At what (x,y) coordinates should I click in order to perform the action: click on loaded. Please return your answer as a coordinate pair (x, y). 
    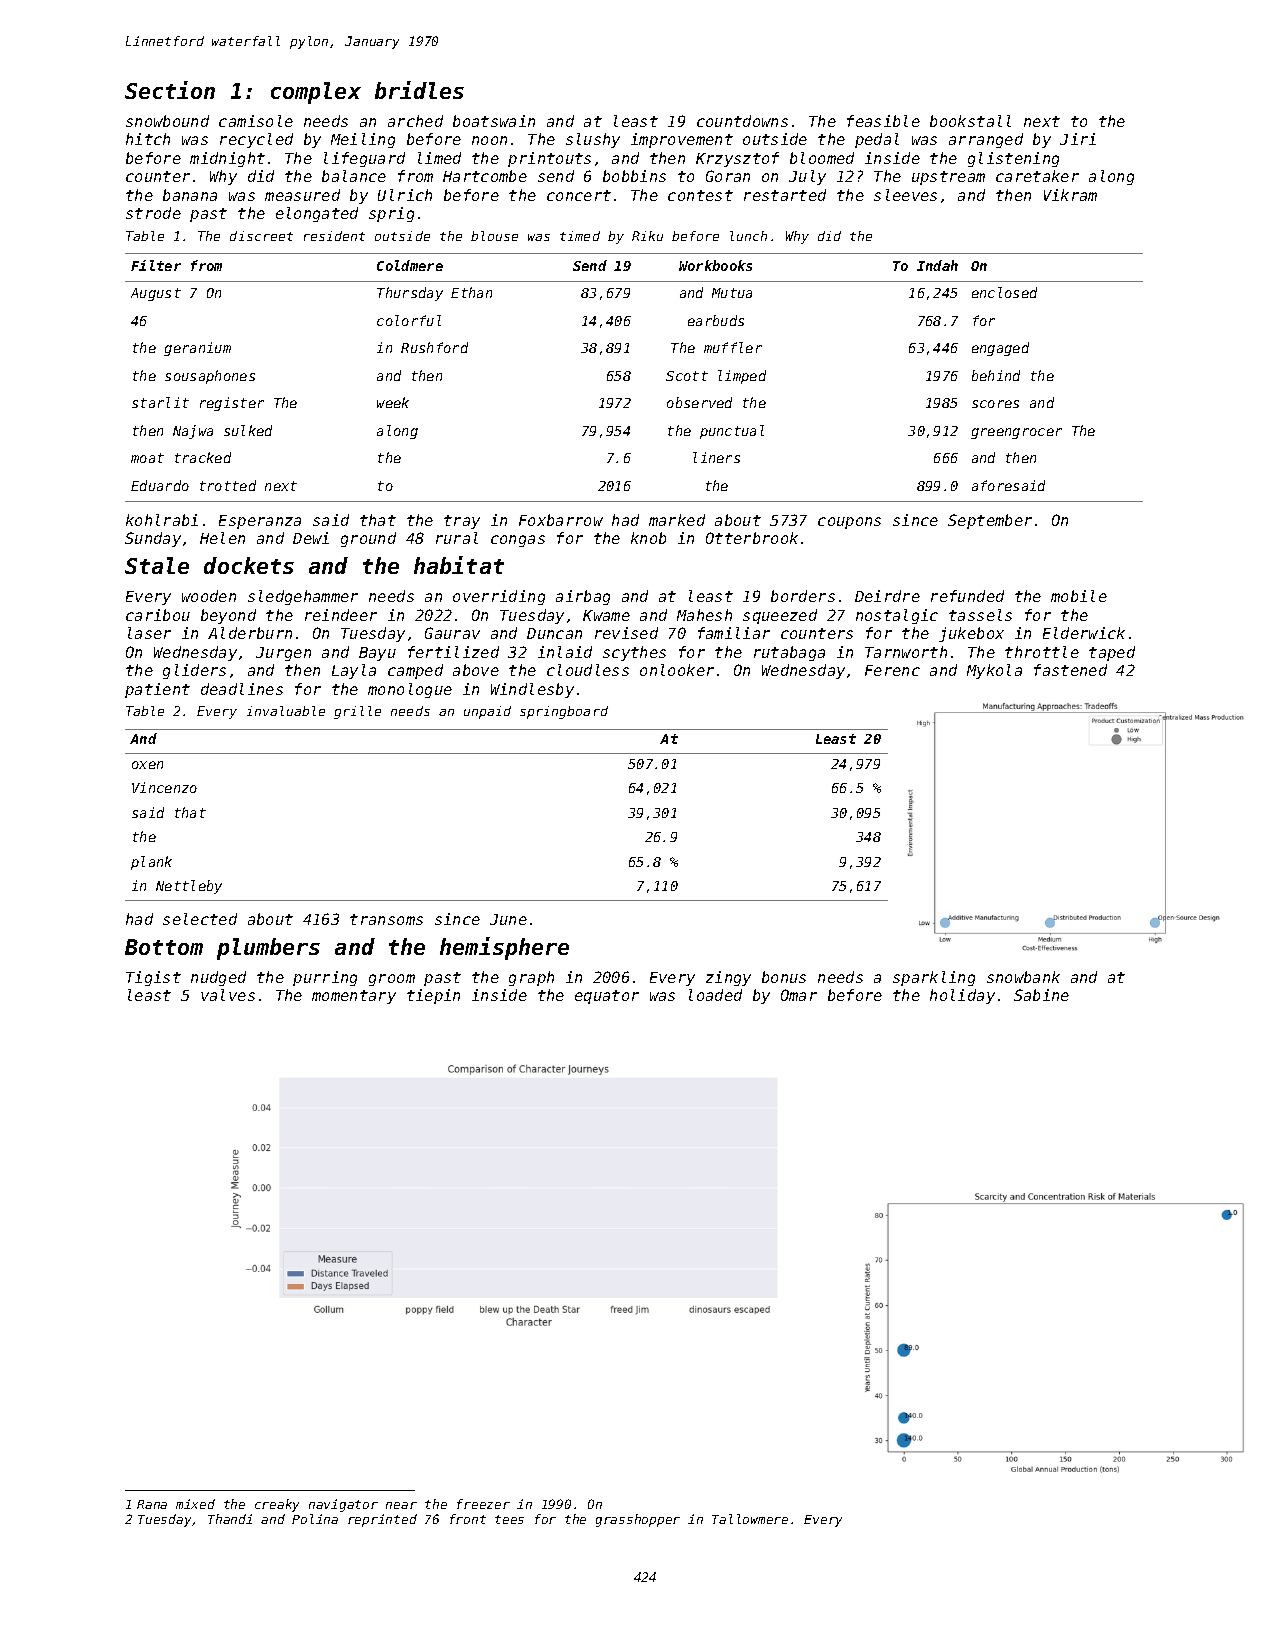
    Looking at the image, I should click on (715, 995).
